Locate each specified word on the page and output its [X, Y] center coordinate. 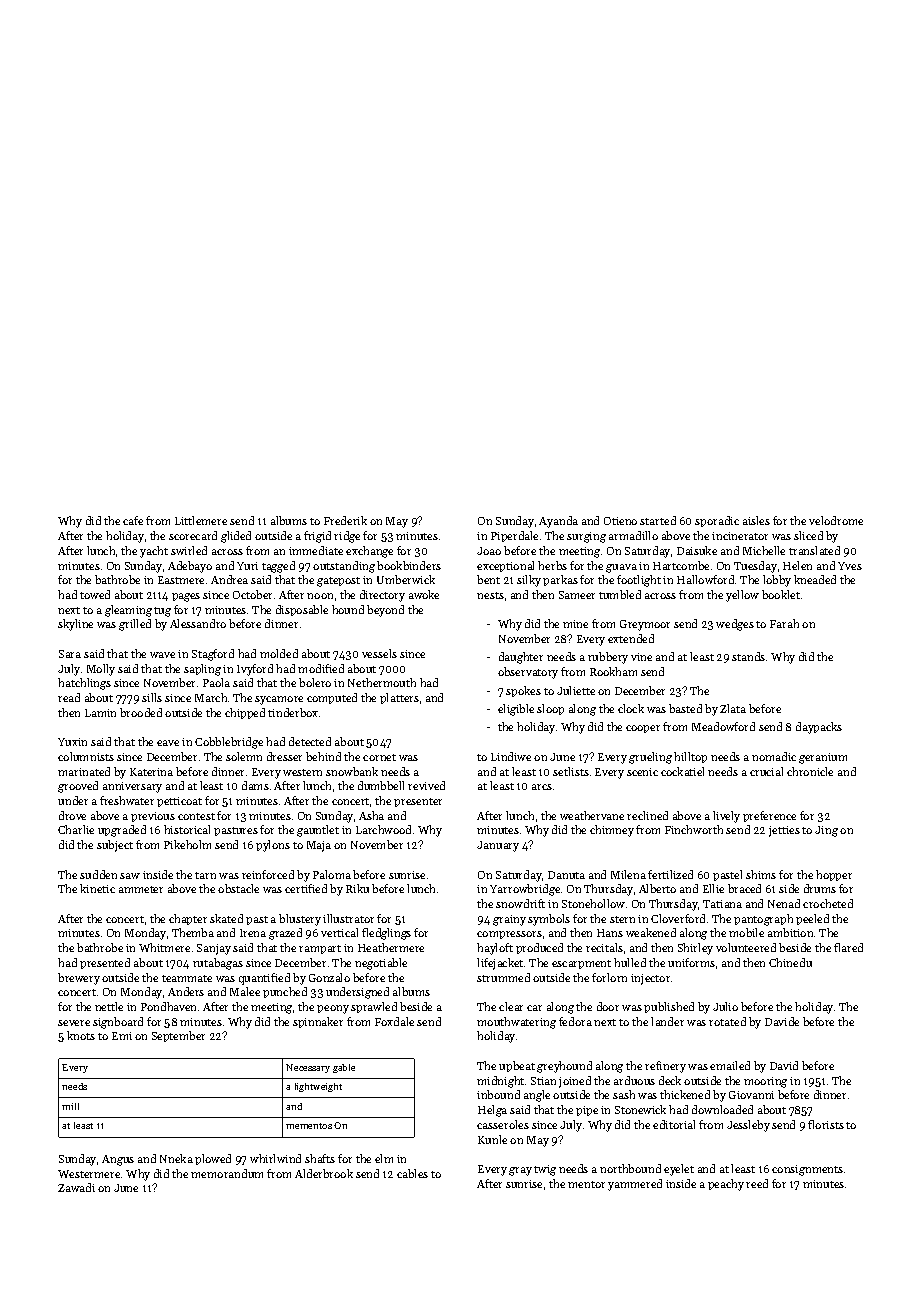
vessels [379, 653]
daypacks [819, 728]
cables [412, 1173]
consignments [807, 1170]
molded [279, 653]
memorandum [227, 1173]
